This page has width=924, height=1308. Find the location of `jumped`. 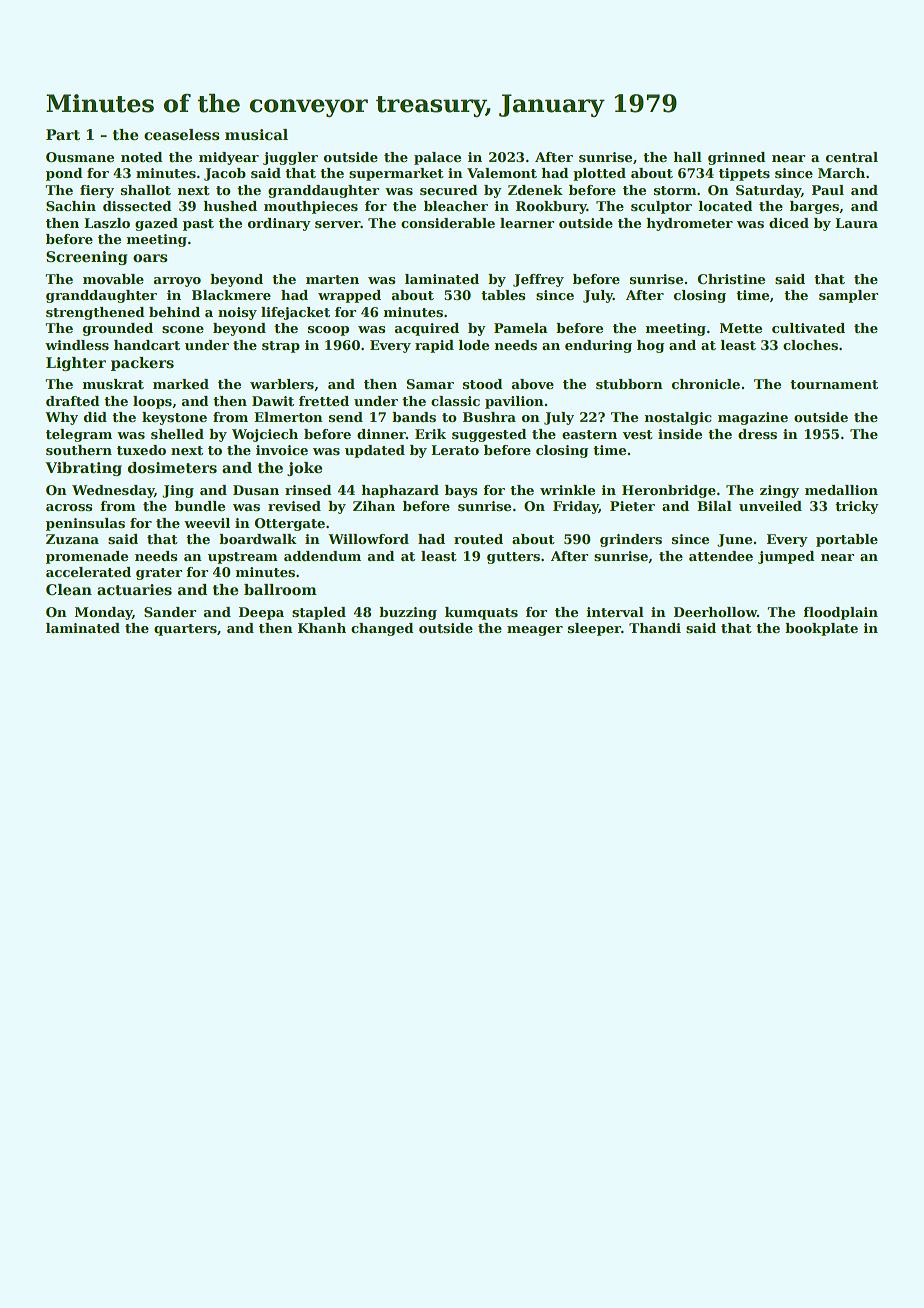

jumped is located at coordinates (786, 557).
